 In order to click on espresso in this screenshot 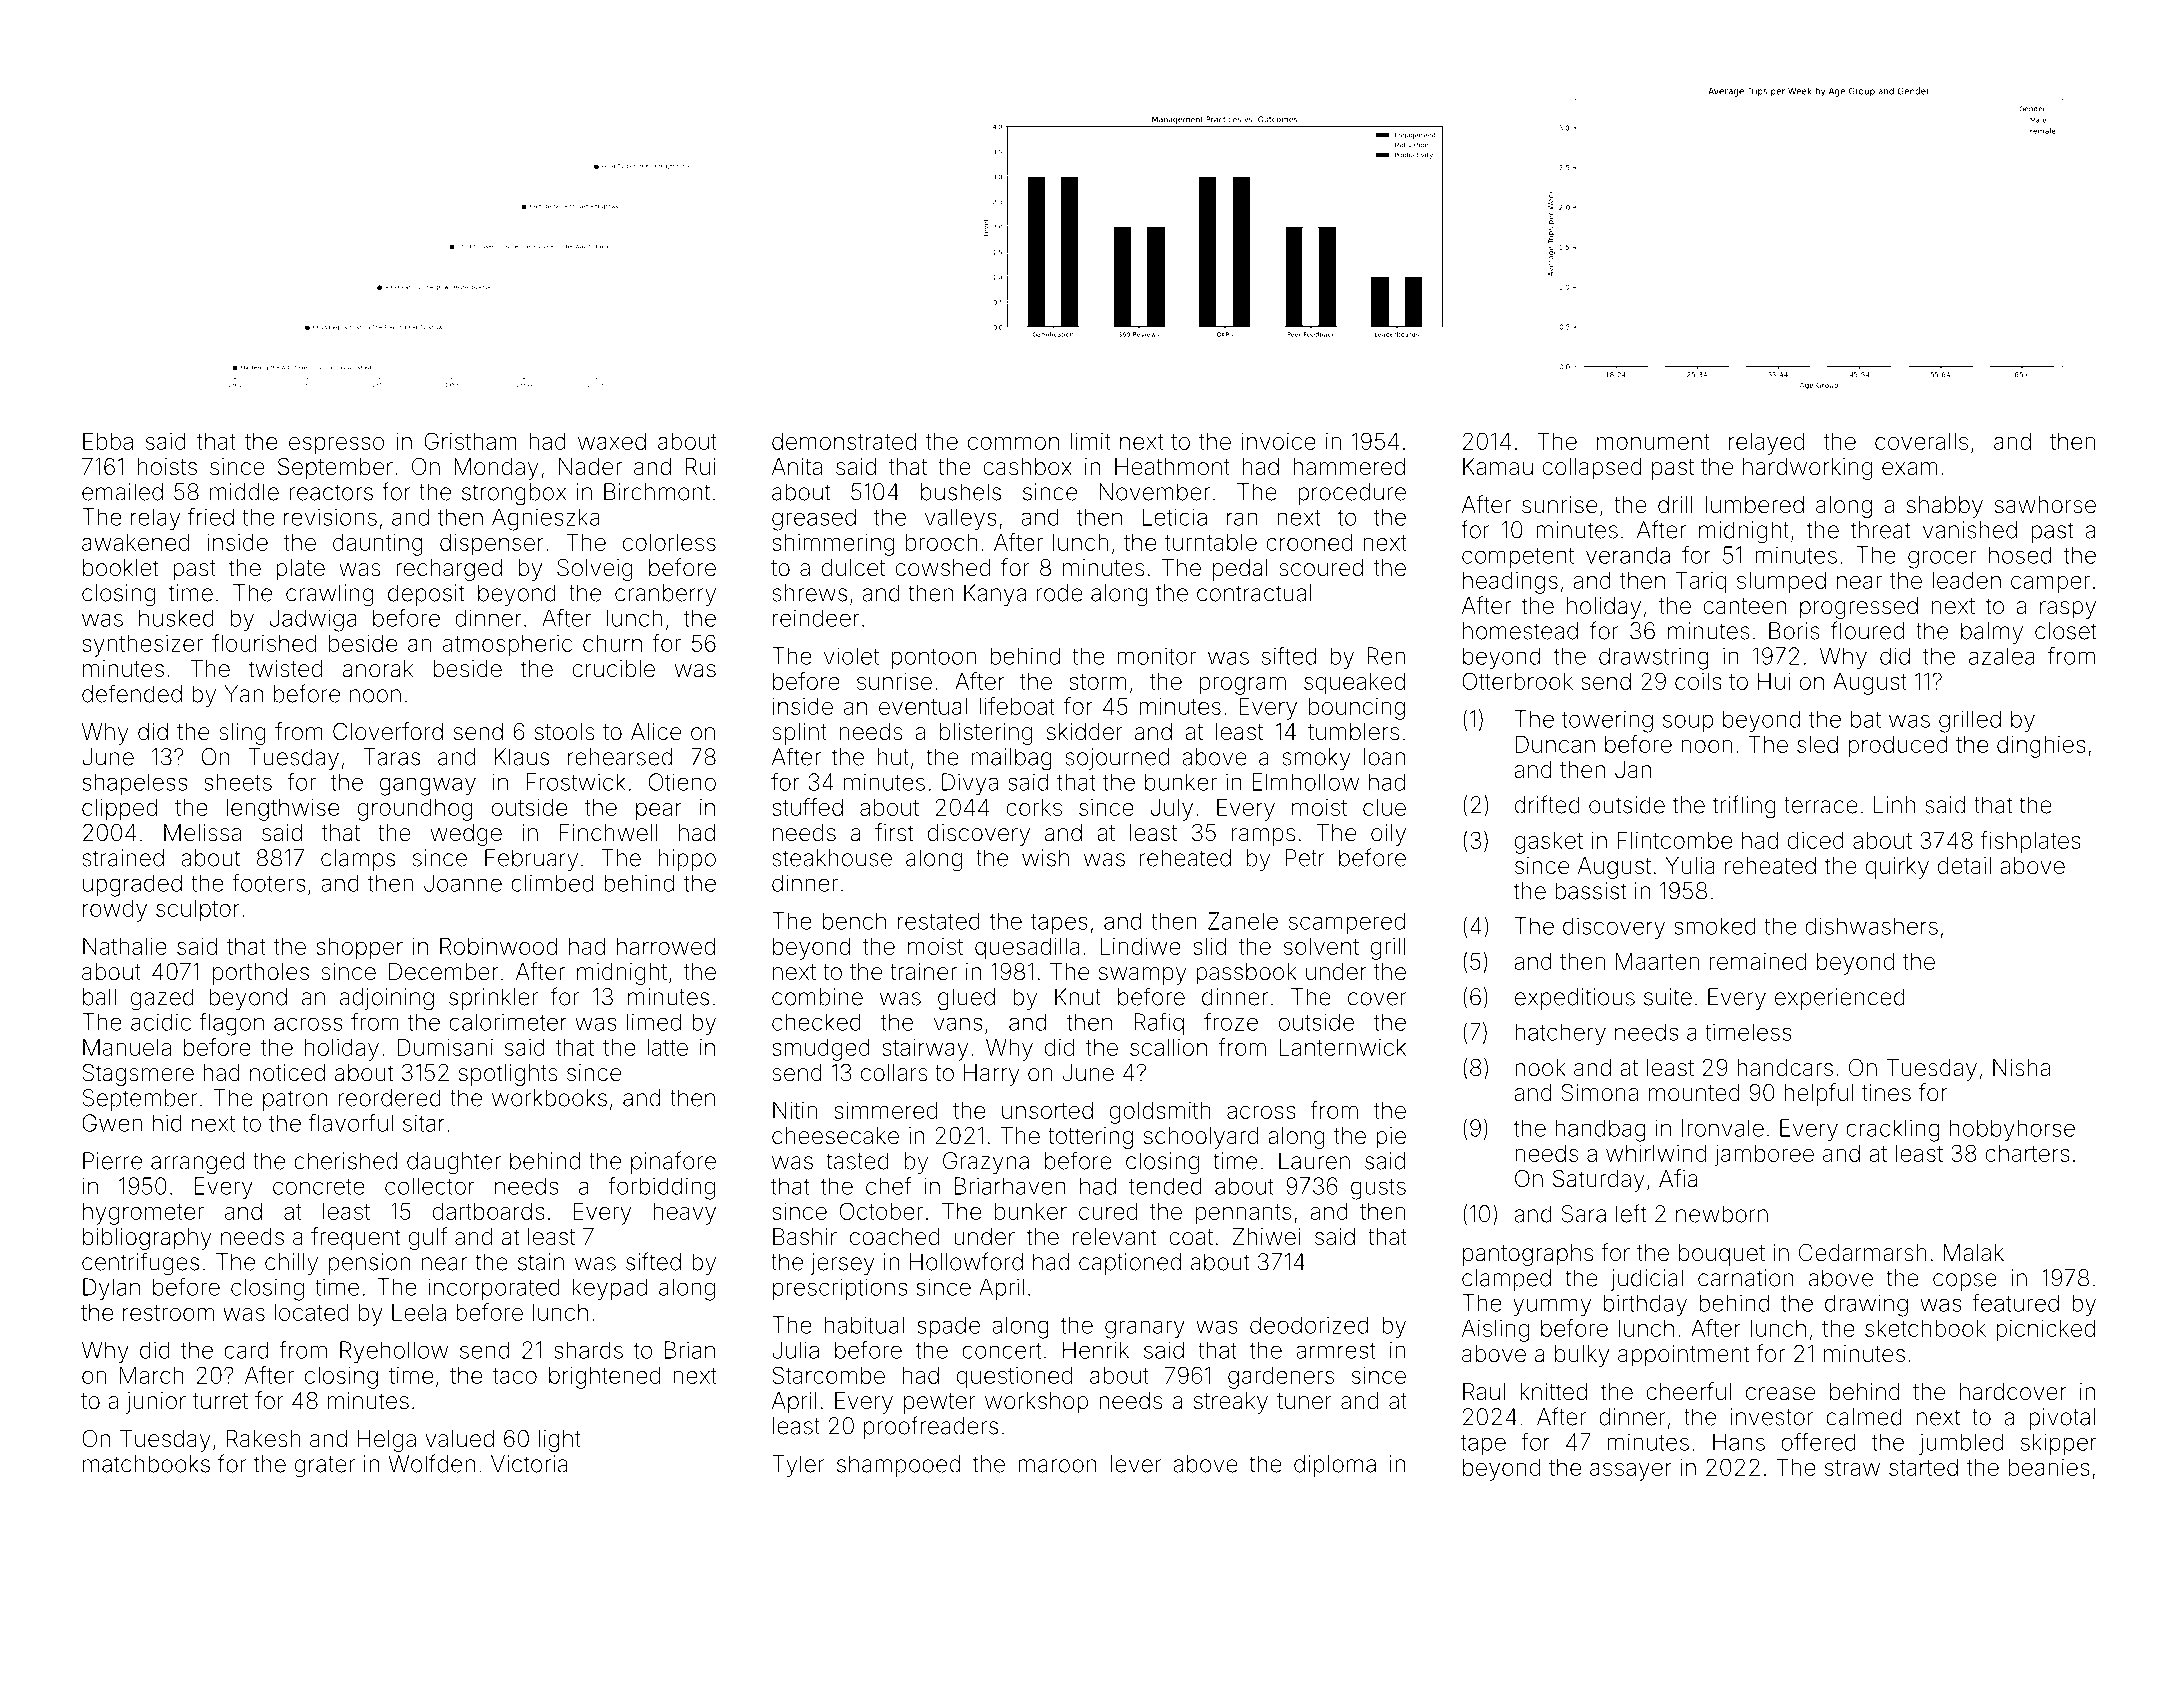, I will do `click(336, 446)`.
